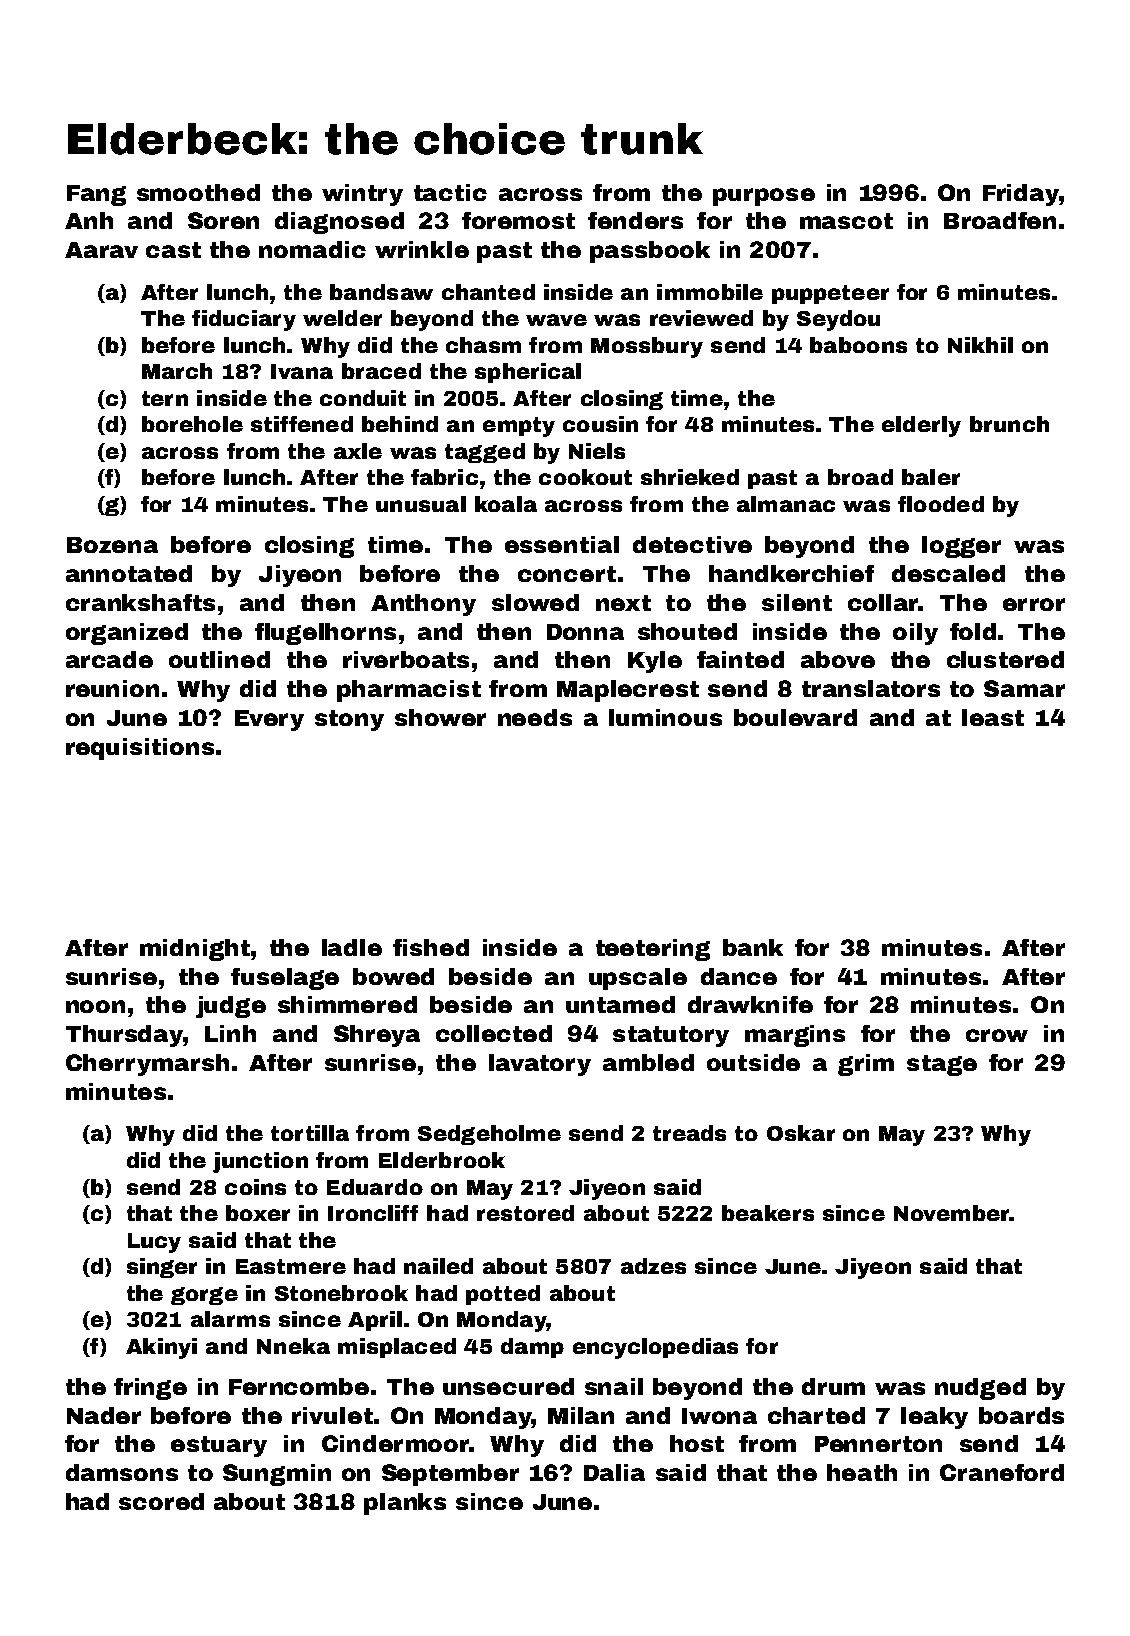  Describe the element at coordinates (339, 223) in the document. I see `diagnosed` at that location.
